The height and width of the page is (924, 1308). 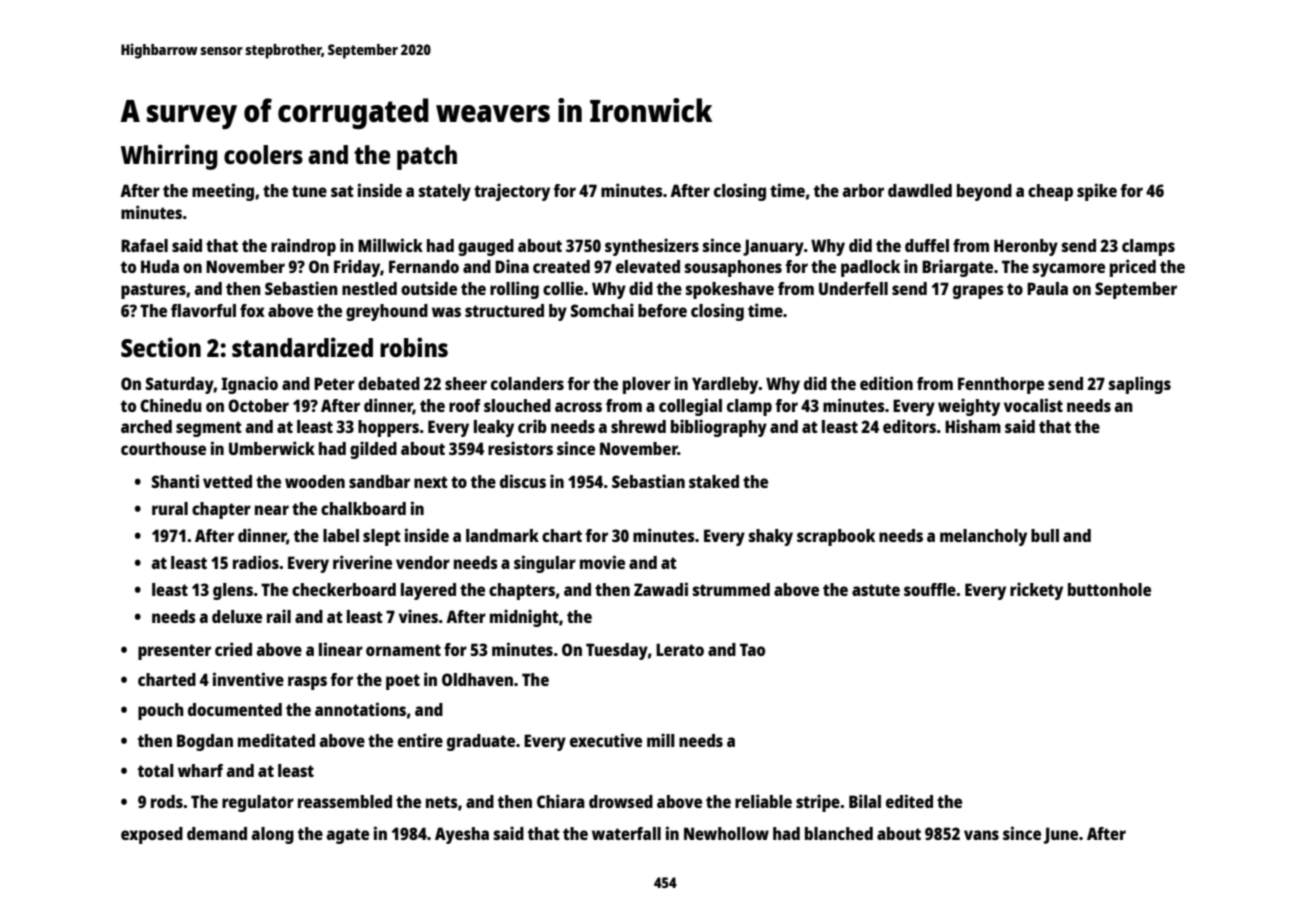 I want to click on rods, so click(x=167, y=801).
